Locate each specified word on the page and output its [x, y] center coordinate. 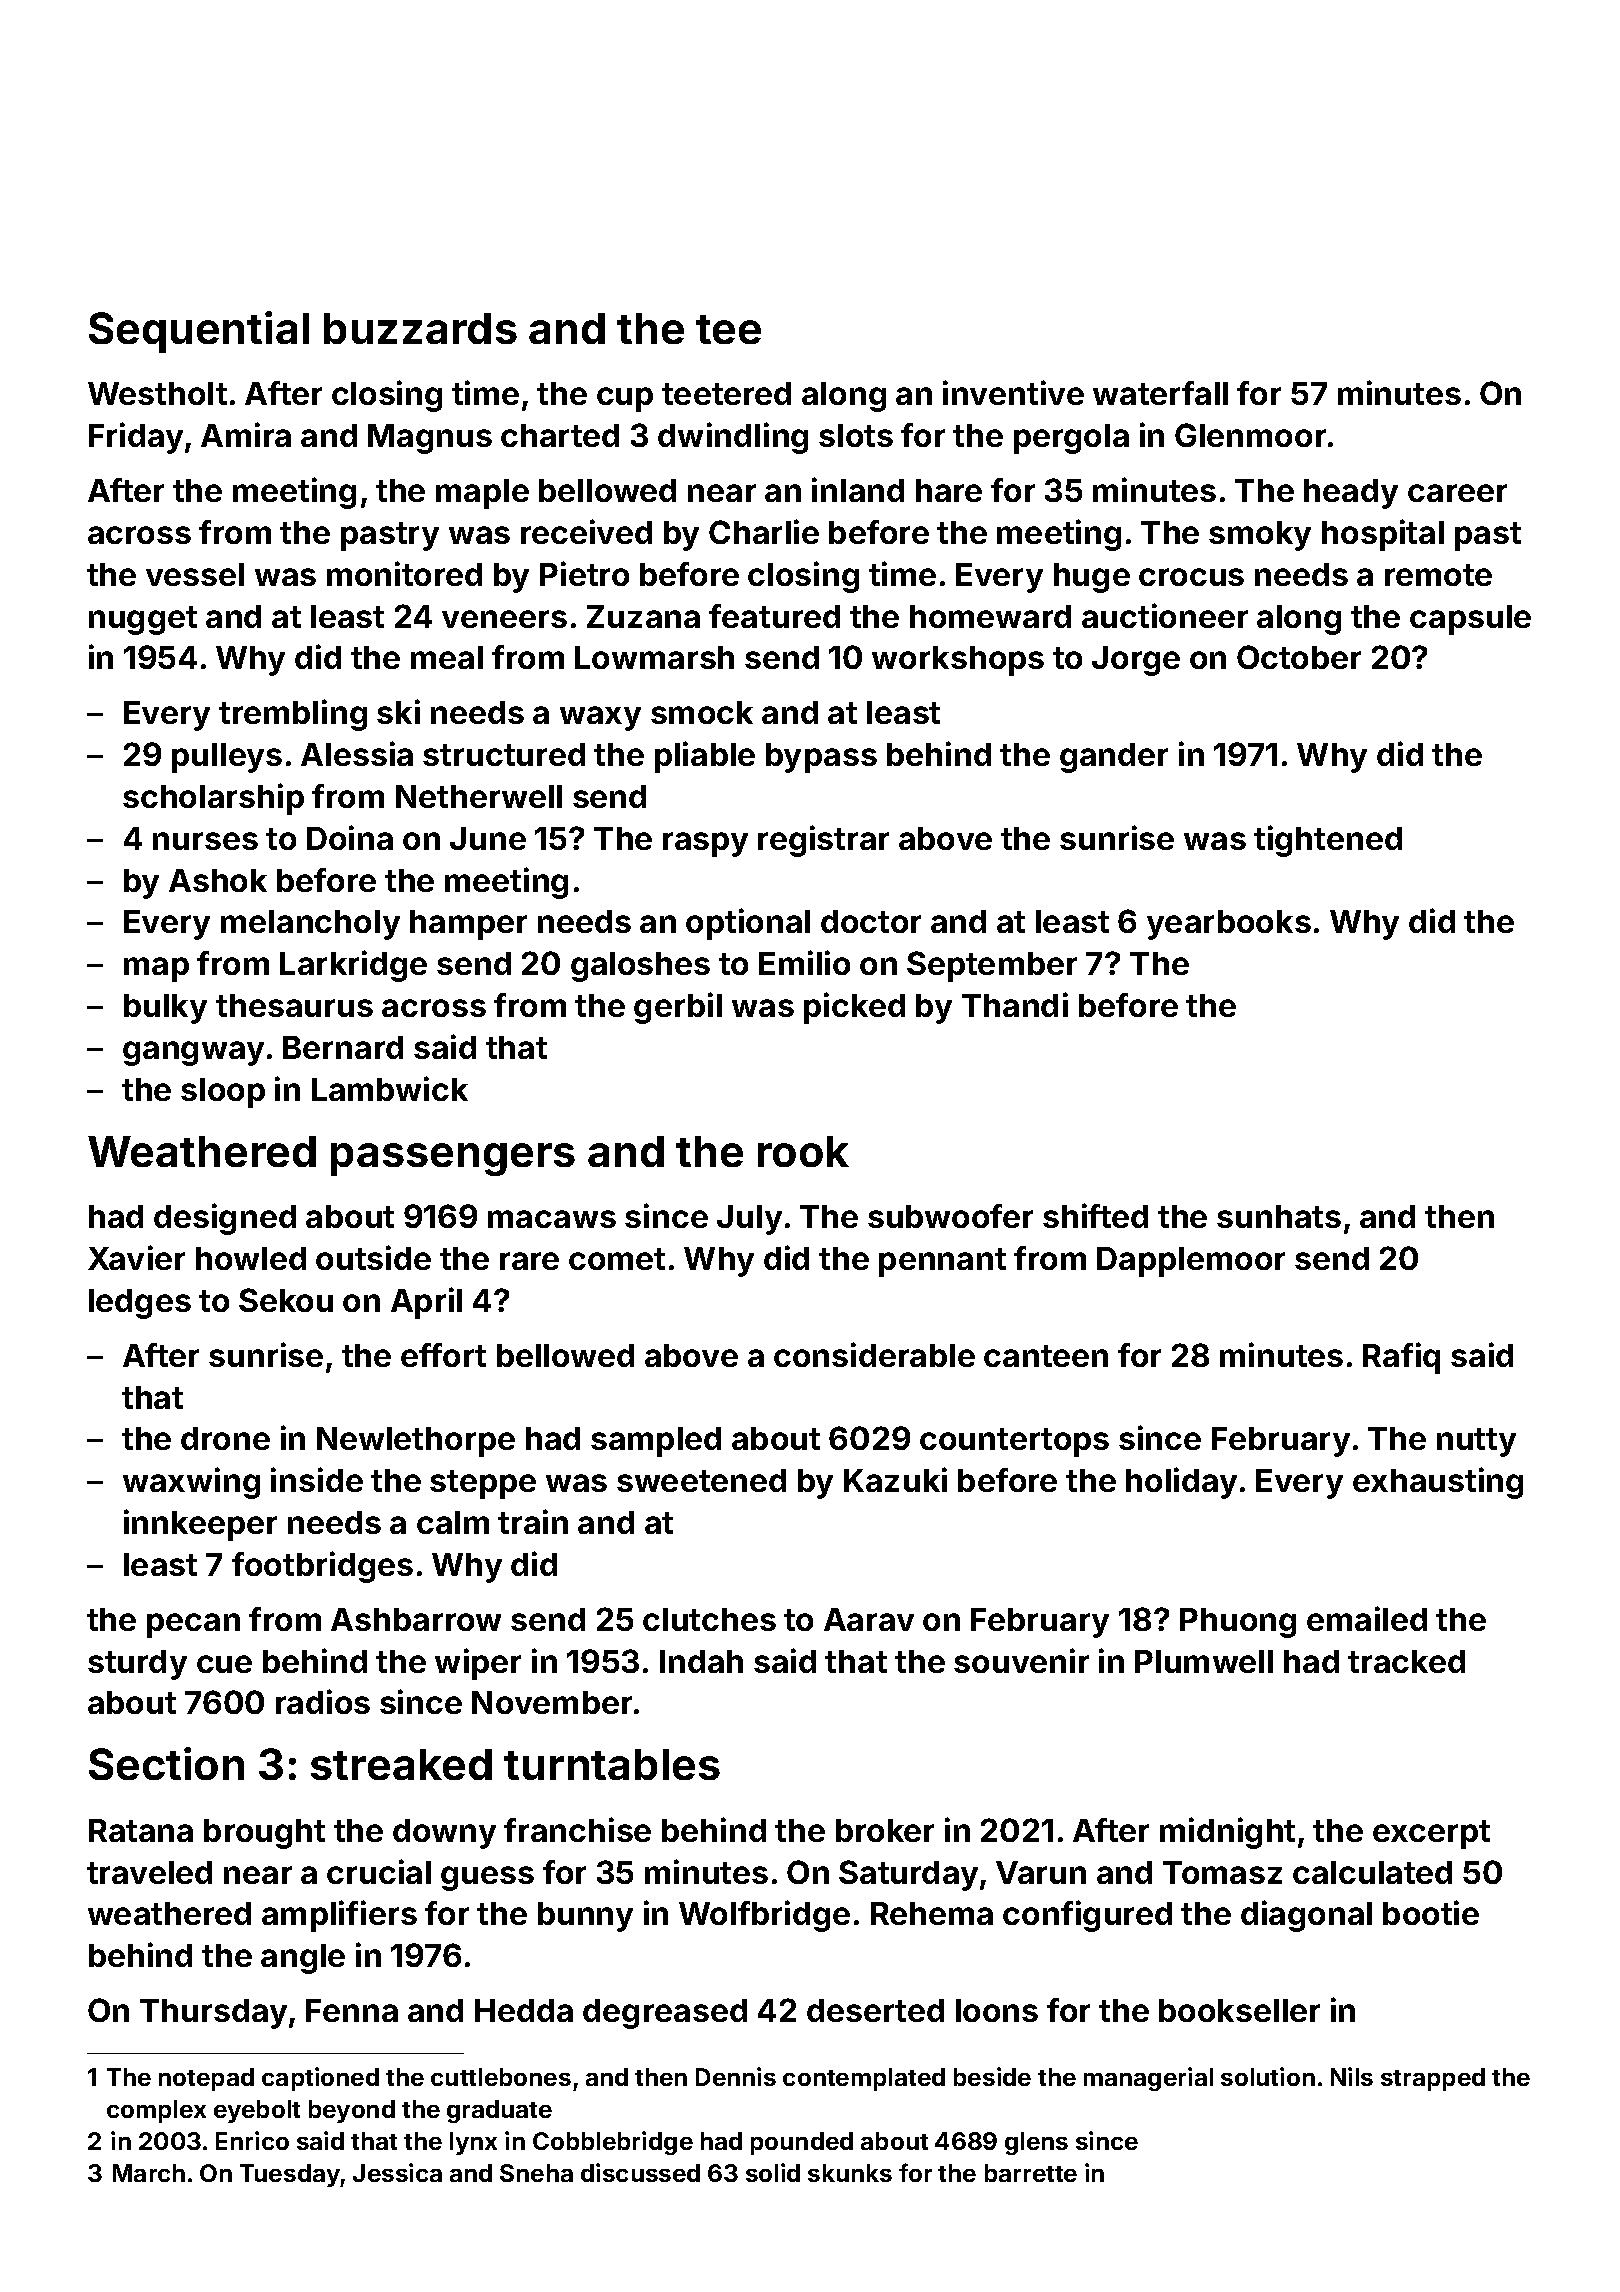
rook [803, 1151]
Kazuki [895, 1479]
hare [949, 490]
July [749, 1220]
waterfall [1160, 393]
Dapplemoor [1191, 1262]
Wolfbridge [764, 1916]
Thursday [213, 2014]
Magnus [430, 439]
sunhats [1279, 1216]
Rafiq [1401, 1358]
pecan [193, 1625]
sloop [223, 1093]
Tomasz [1222, 1872]
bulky [165, 1009]
